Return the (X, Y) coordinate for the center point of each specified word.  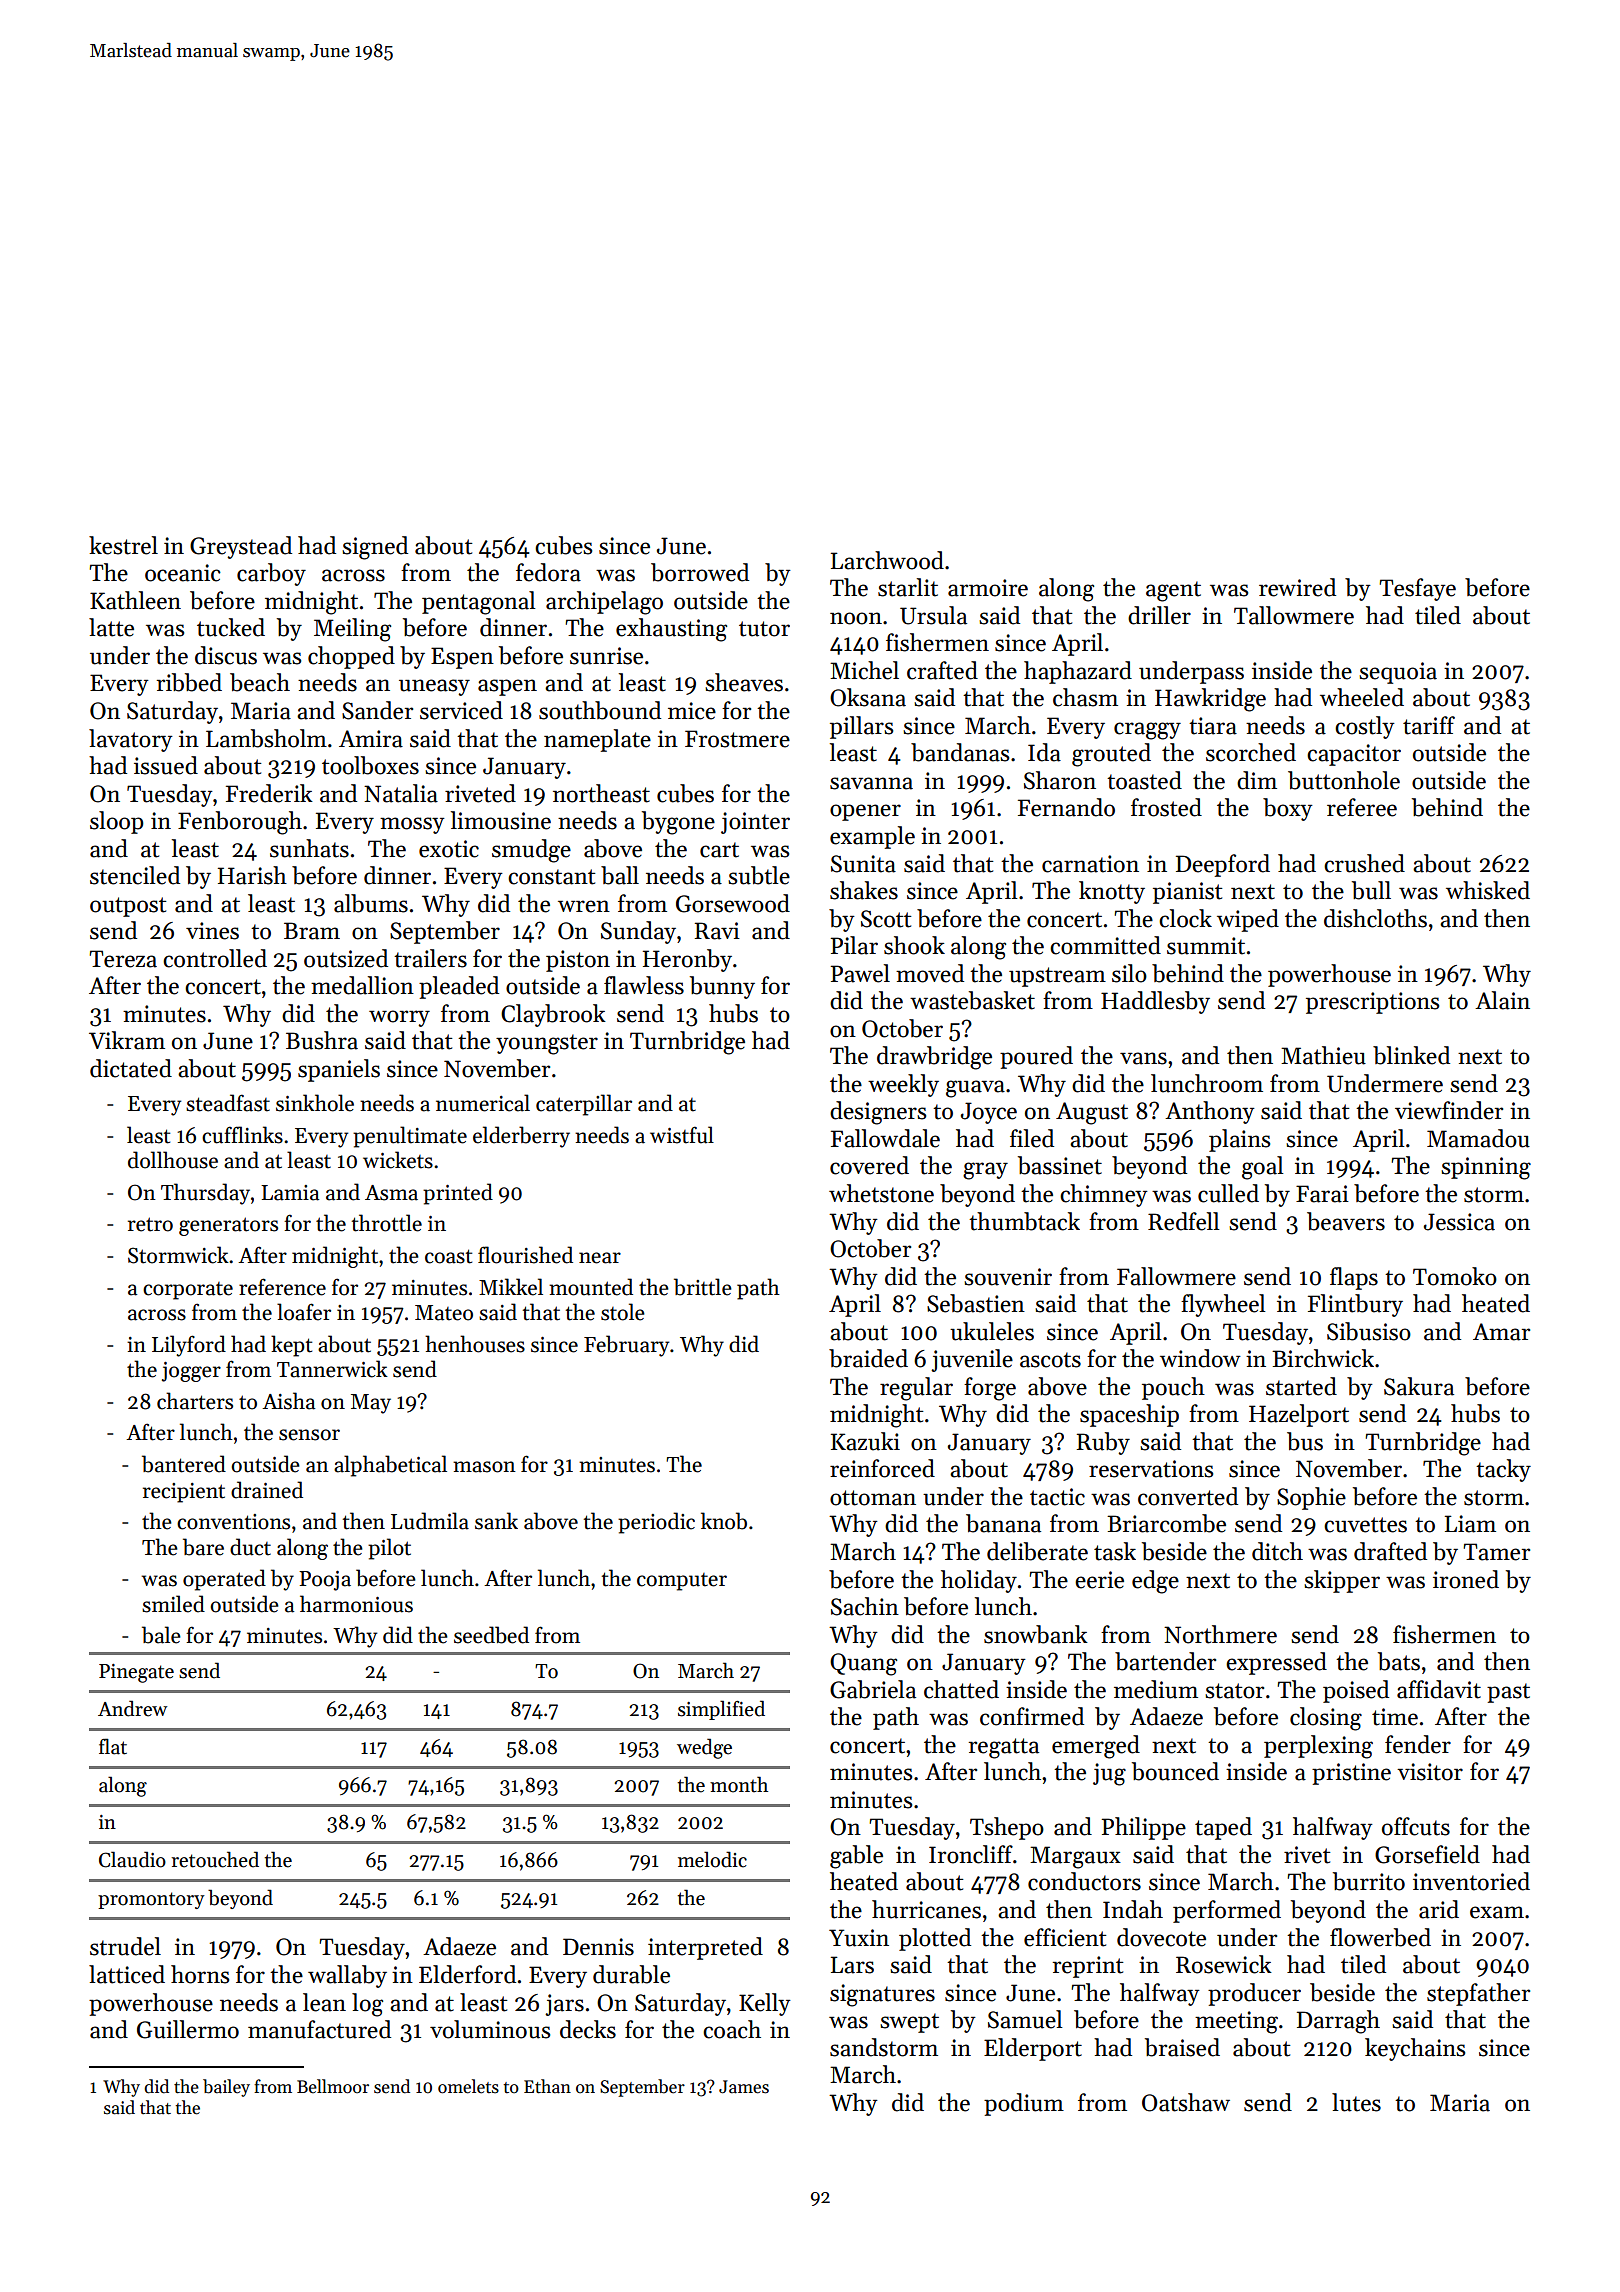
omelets (468, 2086)
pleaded (459, 987)
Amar (1501, 1332)
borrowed (700, 572)
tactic (1057, 1497)
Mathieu (1323, 1055)
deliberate (1037, 1551)
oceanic (183, 573)
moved (930, 973)
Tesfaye (1417, 589)
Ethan (547, 2086)
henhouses (475, 1344)
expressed (1276, 1663)
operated (224, 1580)
